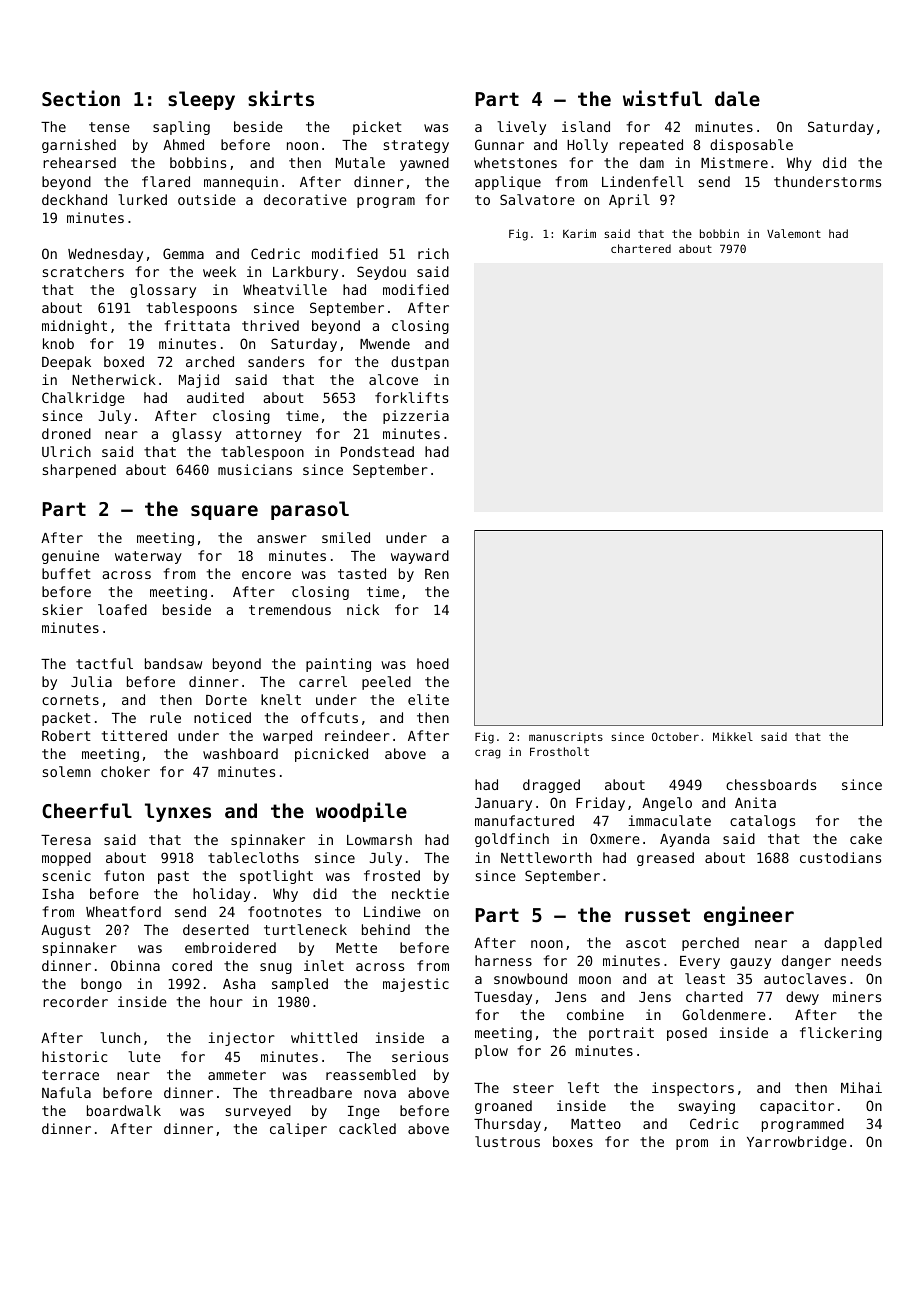 This image has width=924, height=1308. Describe the element at coordinates (751, 146) in the image. I see `disposable` at that location.
